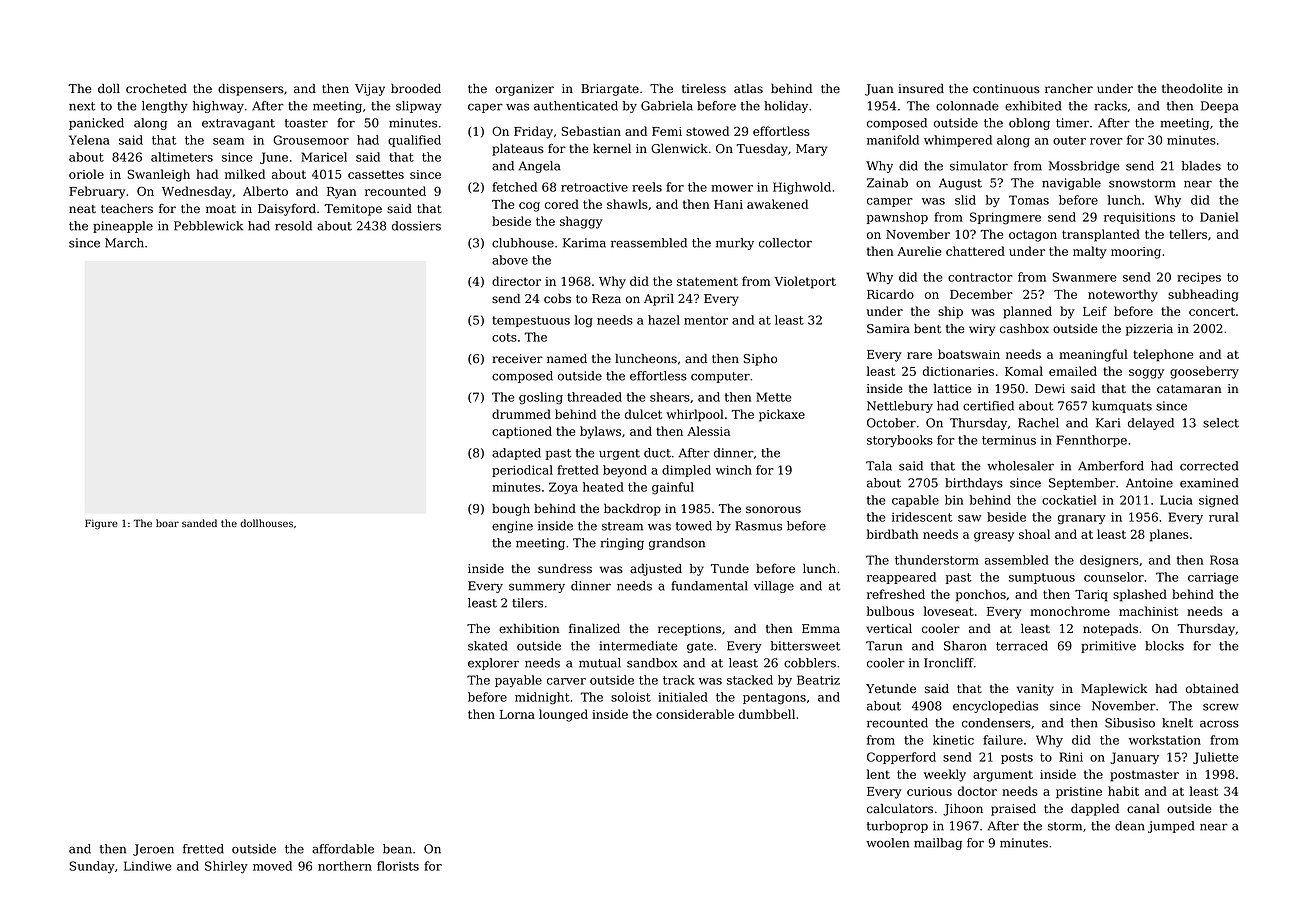 The image size is (1308, 924). I want to click on hazel, so click(664, 320).
